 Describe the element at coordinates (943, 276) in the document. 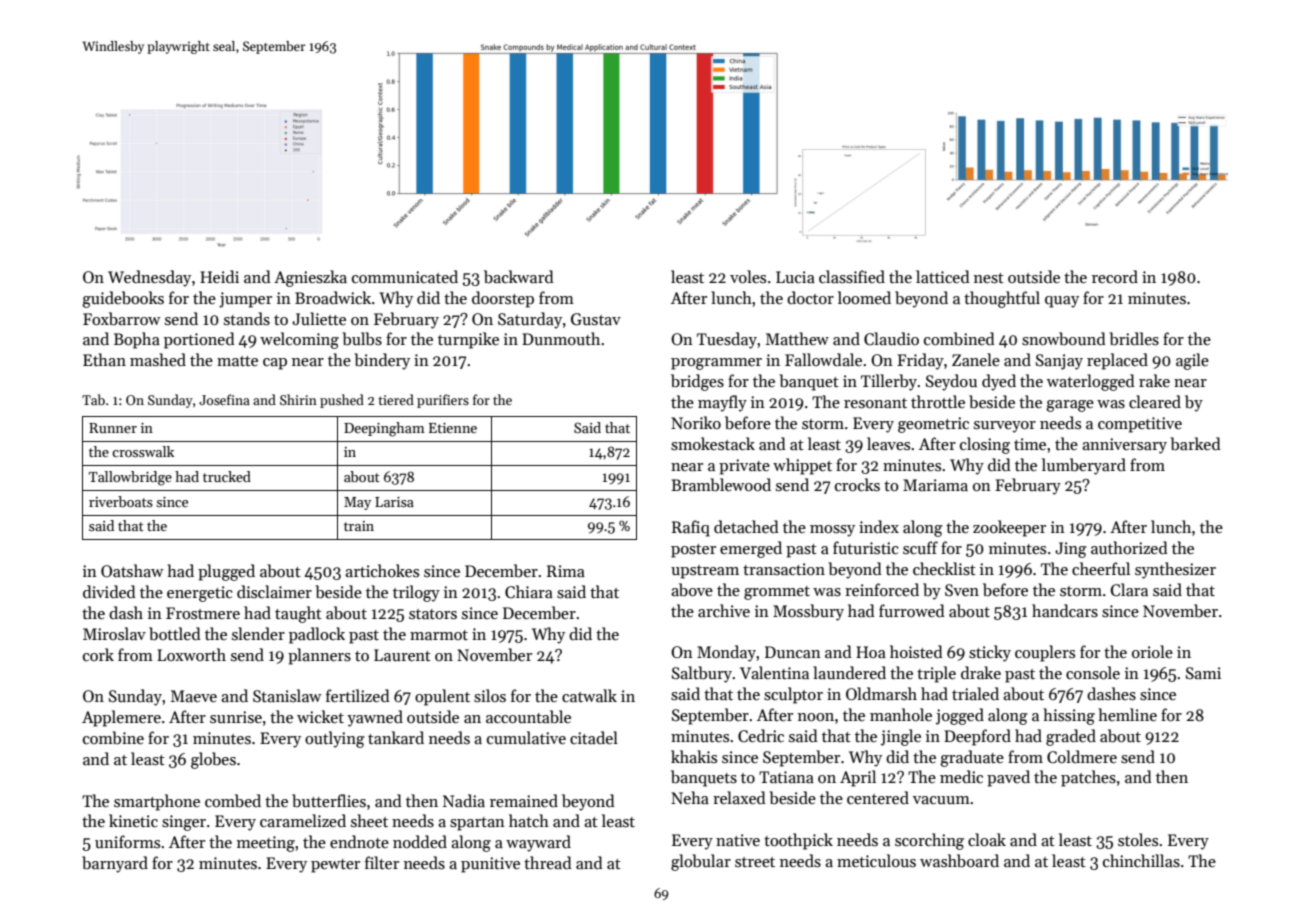

I see `latticed` at that location.
